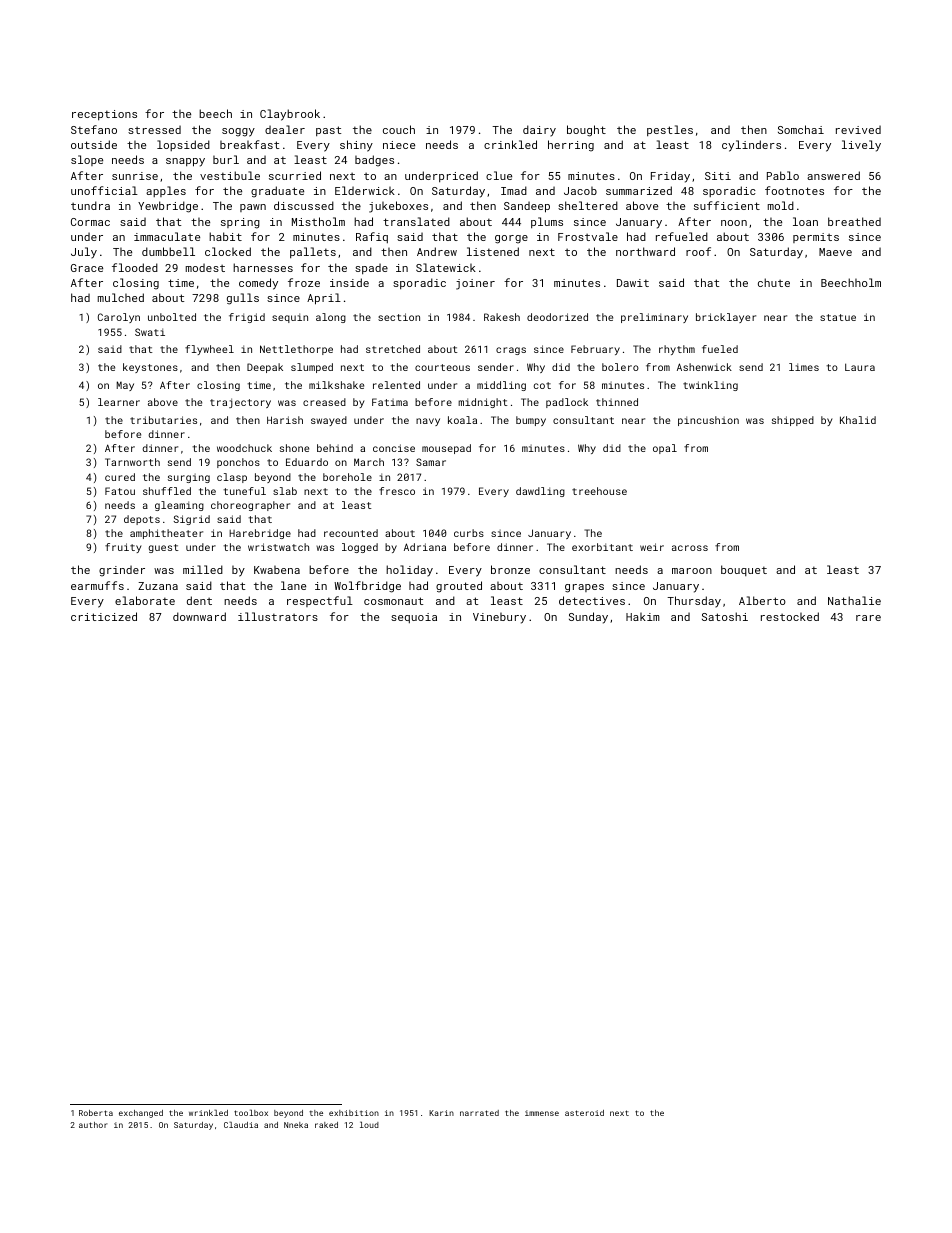 This screenshot has width=952, height=1233. Describe the element at coordinates (90, 222) in the screenshot. I see `Cormac` at that location.
